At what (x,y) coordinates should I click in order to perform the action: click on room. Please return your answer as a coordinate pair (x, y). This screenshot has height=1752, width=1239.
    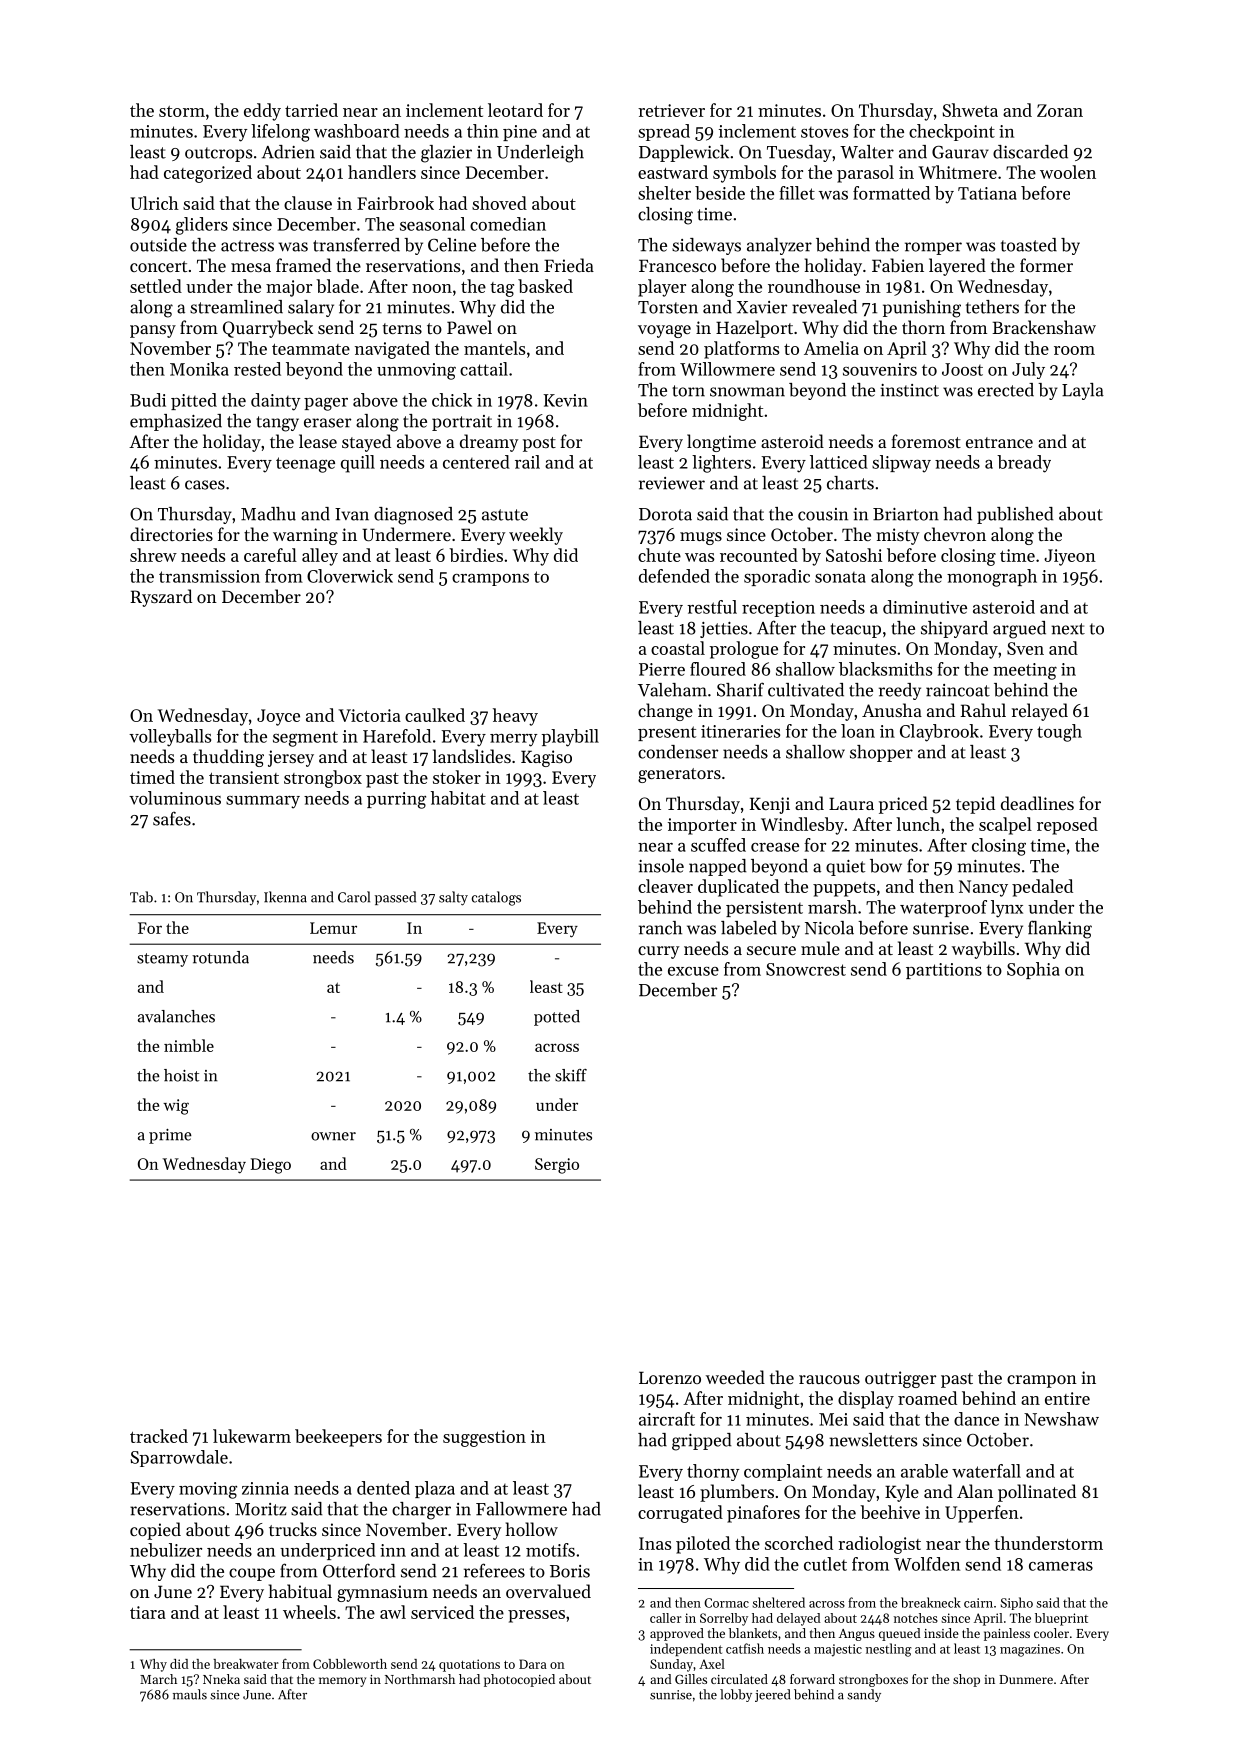
    Looking at the image, I should click on (1074, 350).
